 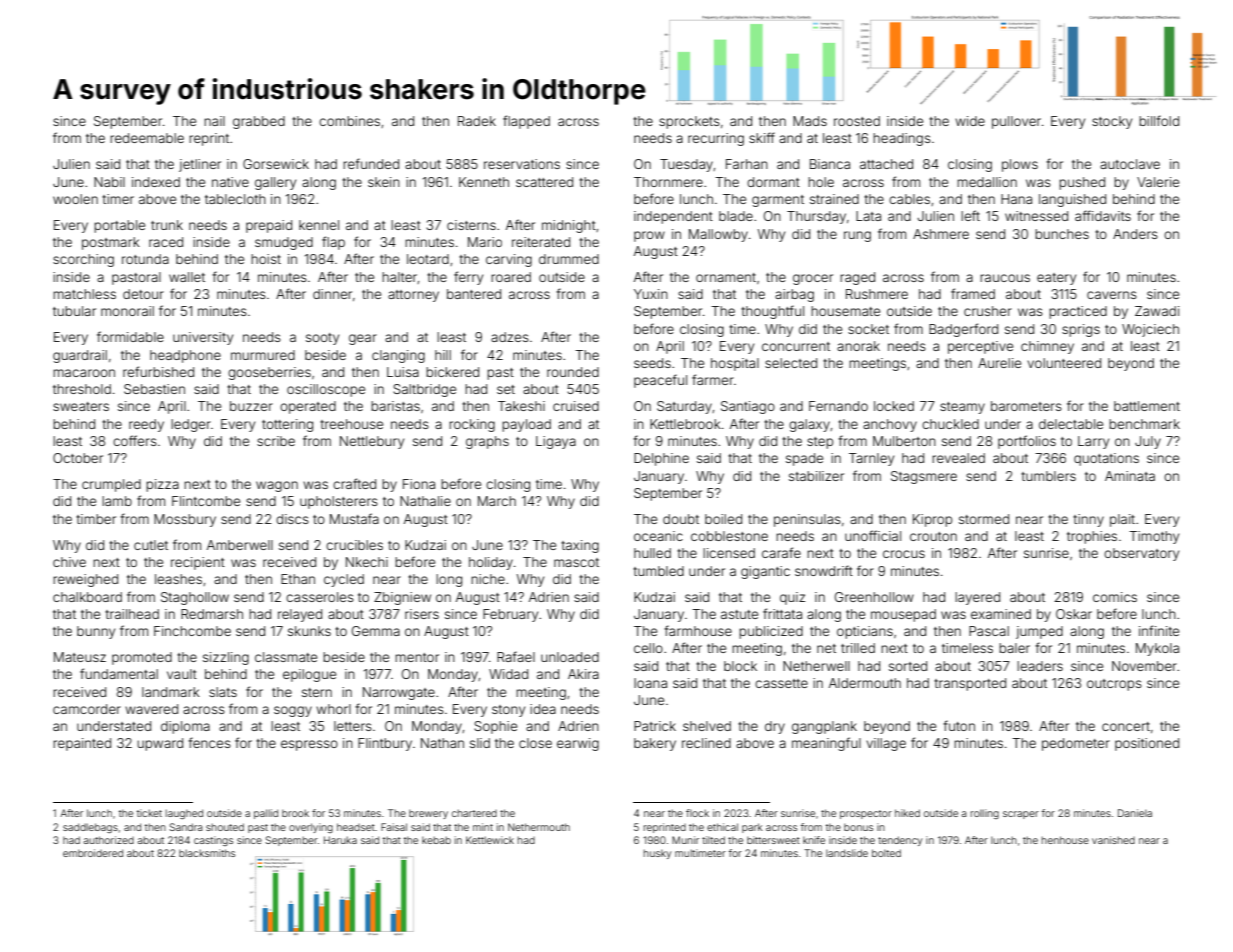 What do you see at coordinates (658, 571) in the screenshot?
I see `tumbled` at bounding box center [658, 571].
